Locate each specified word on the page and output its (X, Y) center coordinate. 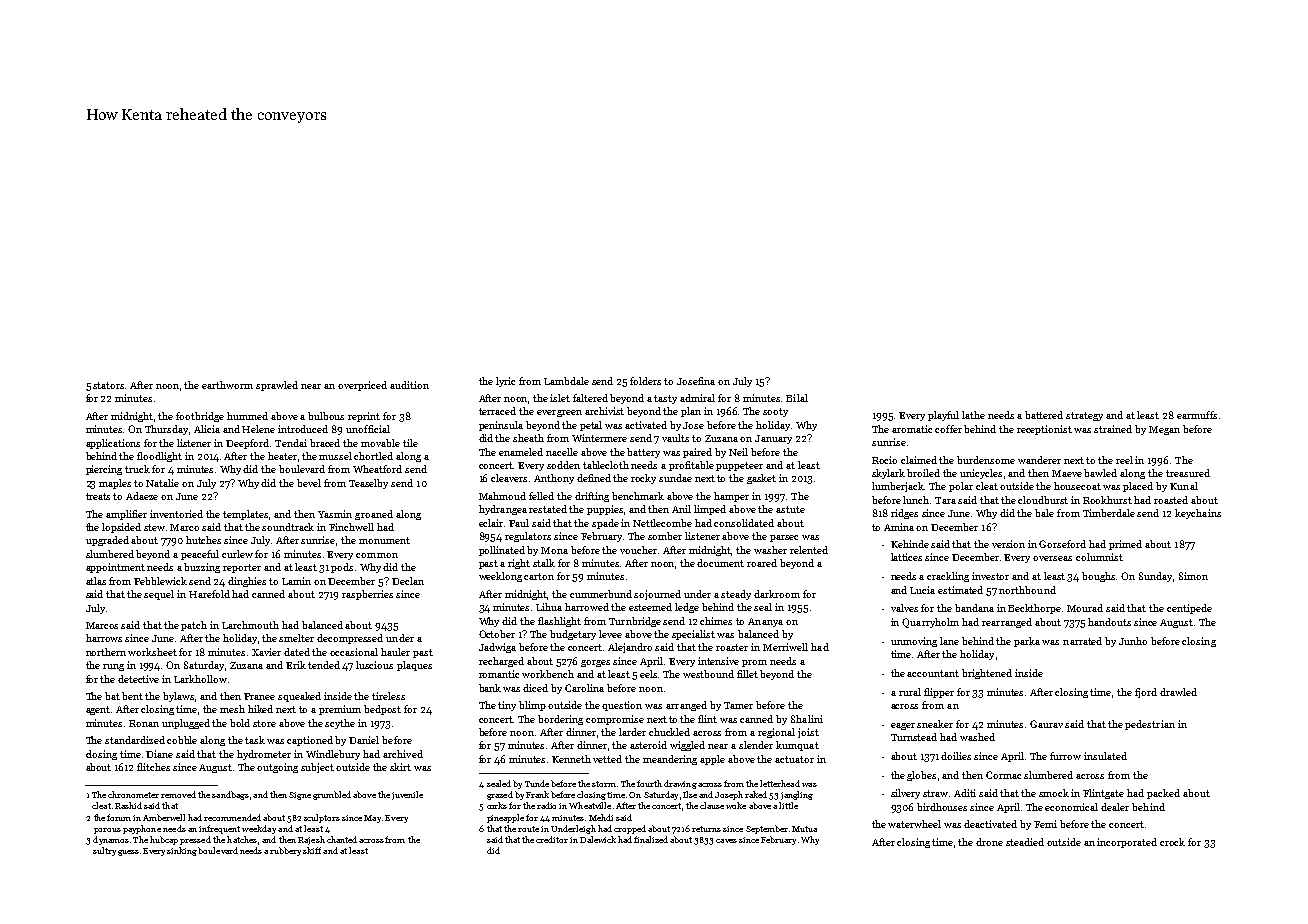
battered (1044, 415)
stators (108, 385)
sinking (182, 851)
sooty (775, 412)
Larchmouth (250, 625)
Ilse (690, 794)
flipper (939, 693)
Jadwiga (497, 648)
